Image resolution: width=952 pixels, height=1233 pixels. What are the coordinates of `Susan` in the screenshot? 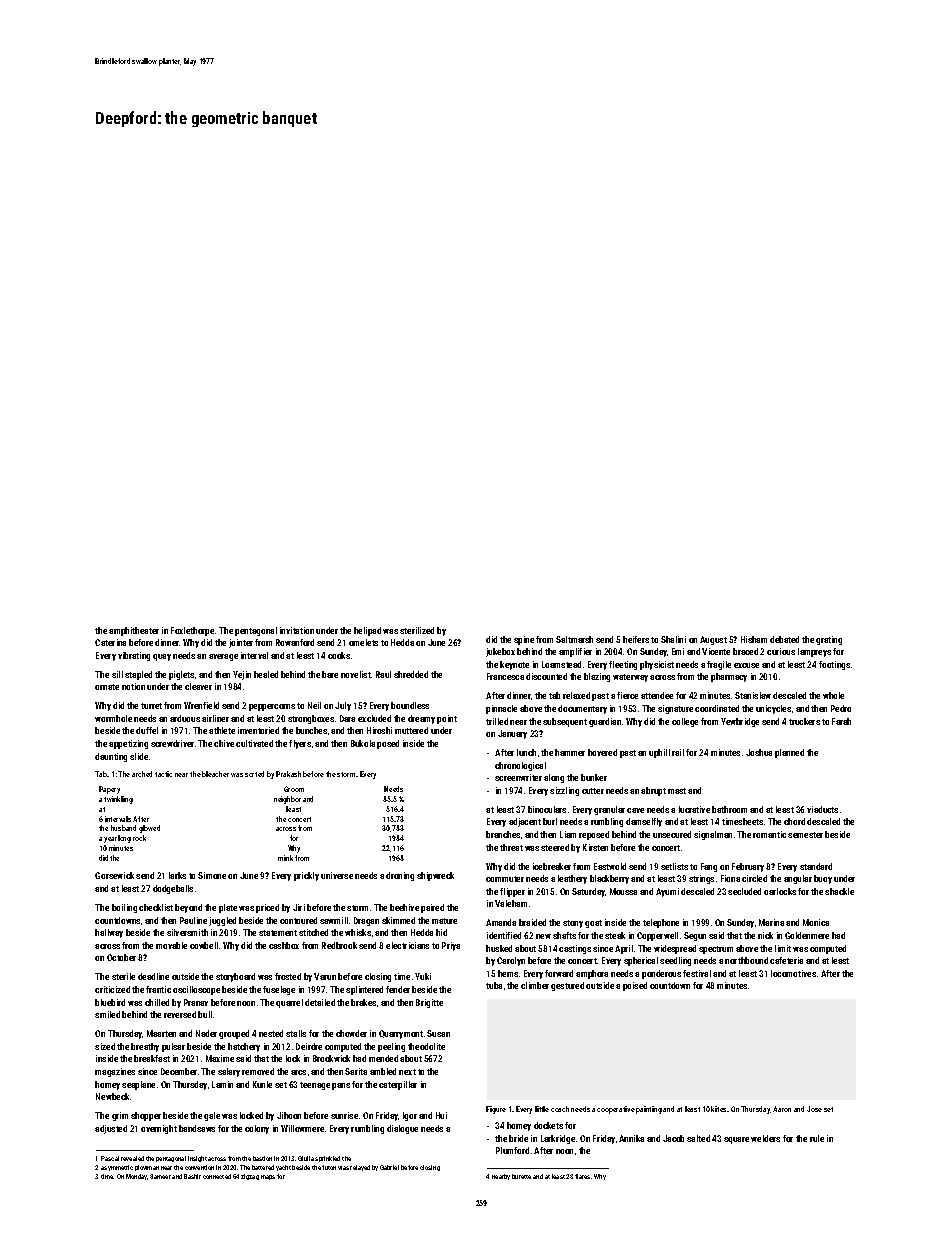 It's located at (438, 1033).
